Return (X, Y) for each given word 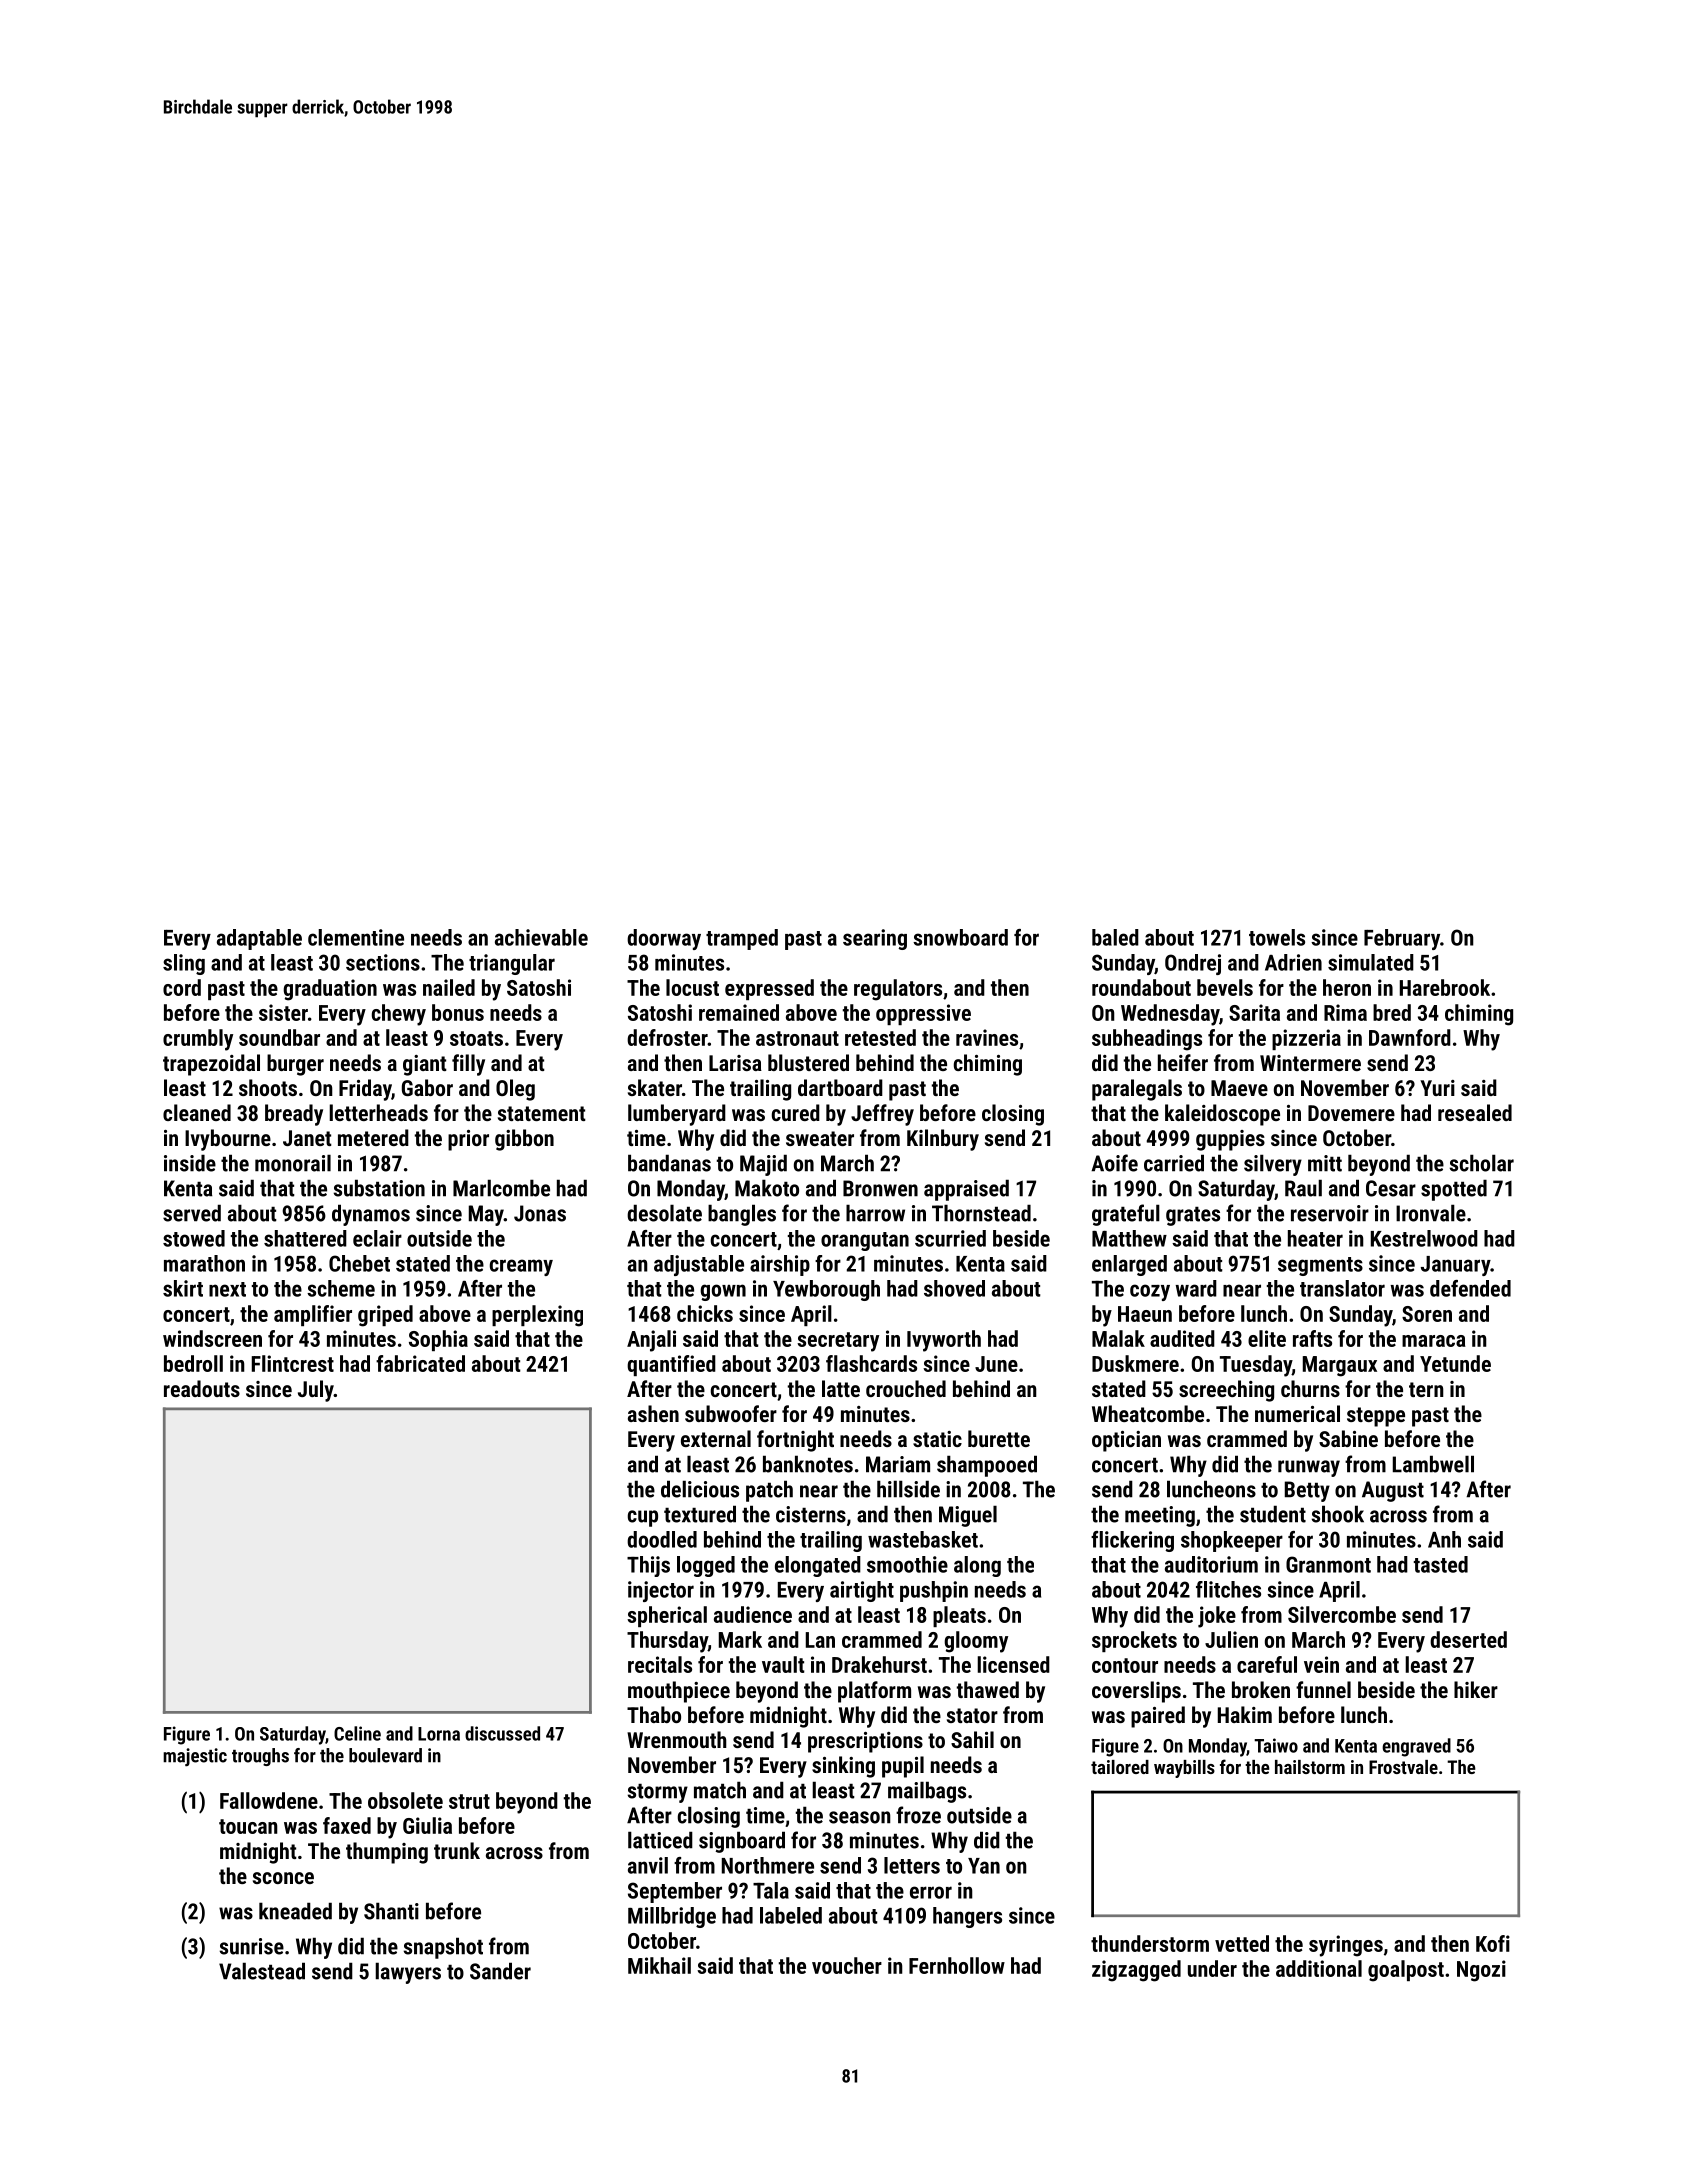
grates (1193, 1216)
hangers (967, 1917)
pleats (959, 1616)
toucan (248, 1826)
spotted (1454, 1190)
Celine (357, 1733)
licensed (1013, 1664)
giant (425, 1065)
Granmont (1328, 1564)
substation (379, 1188)
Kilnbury (943, 1140)
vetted (1242, 1943)
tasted (1441, 1564)
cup (643, 1518)
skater (655, 1087)
